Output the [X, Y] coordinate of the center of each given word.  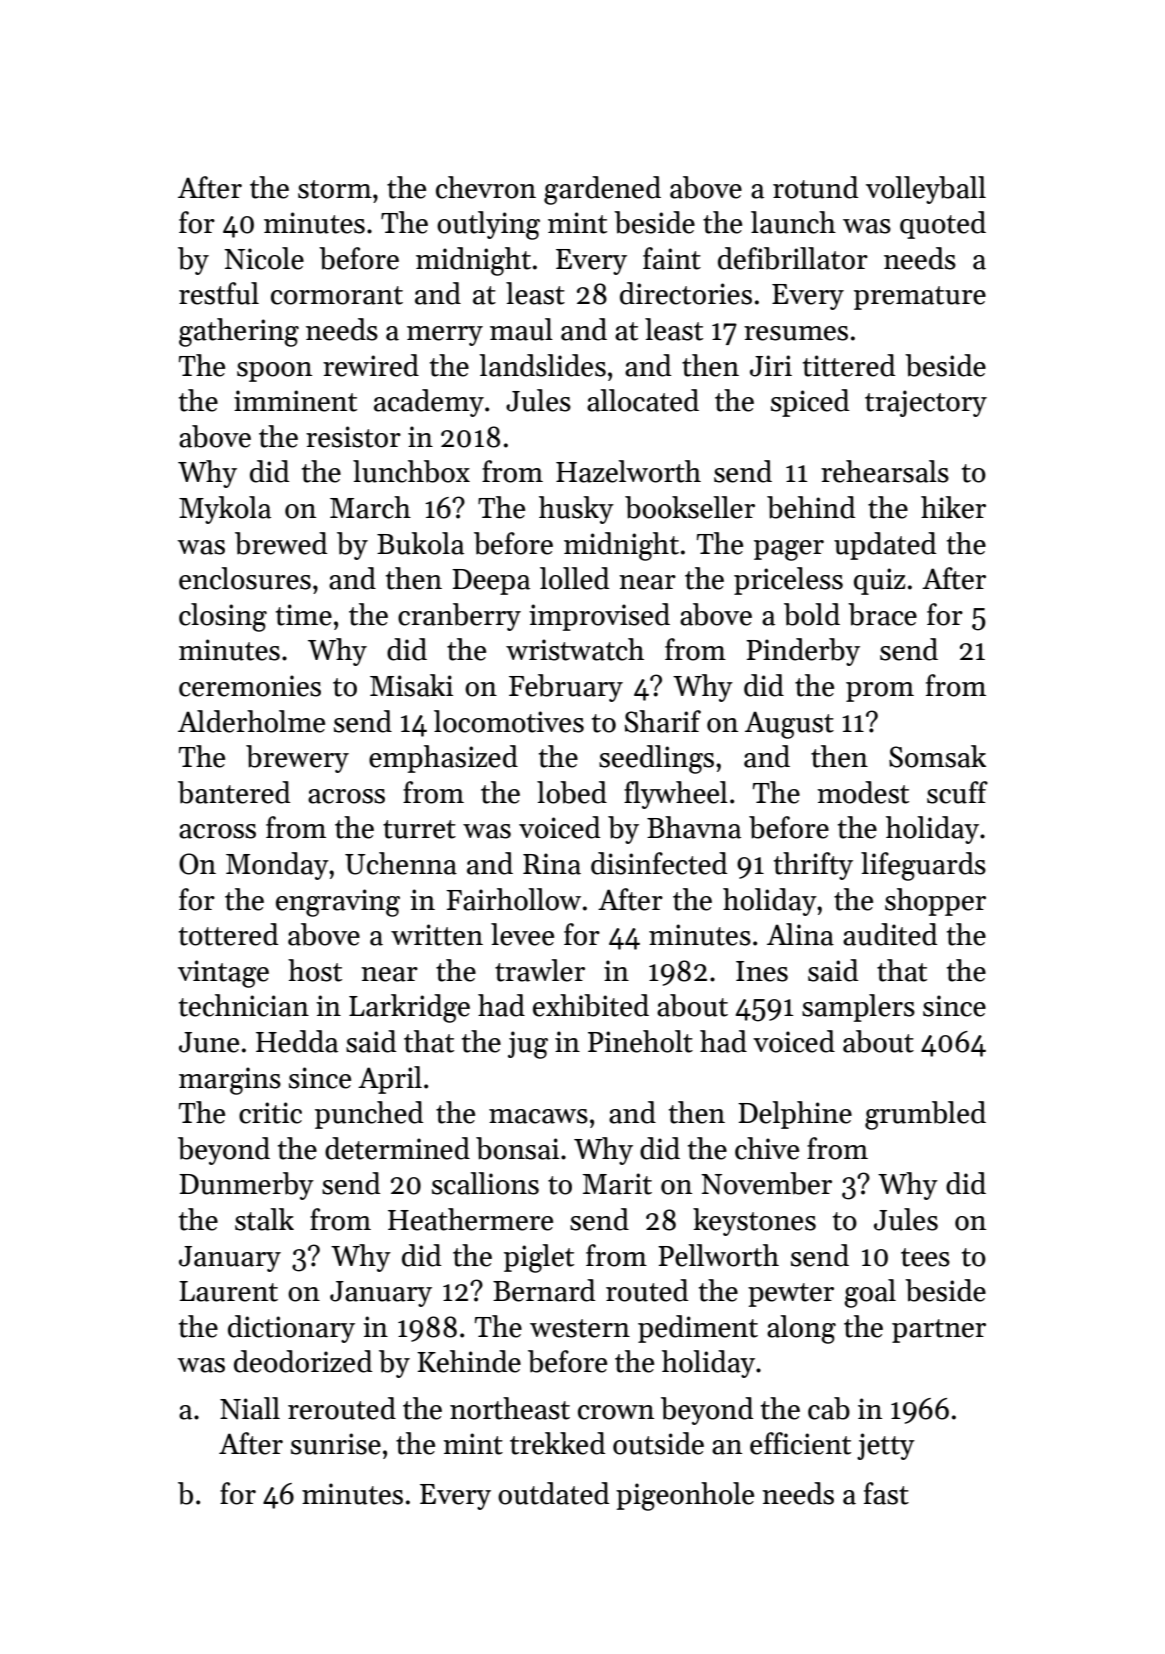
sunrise [336, 1444]
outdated [553, 1493]
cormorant [337, 295]
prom [880, 692]
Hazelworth [628, 471]
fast [886, 1493]
